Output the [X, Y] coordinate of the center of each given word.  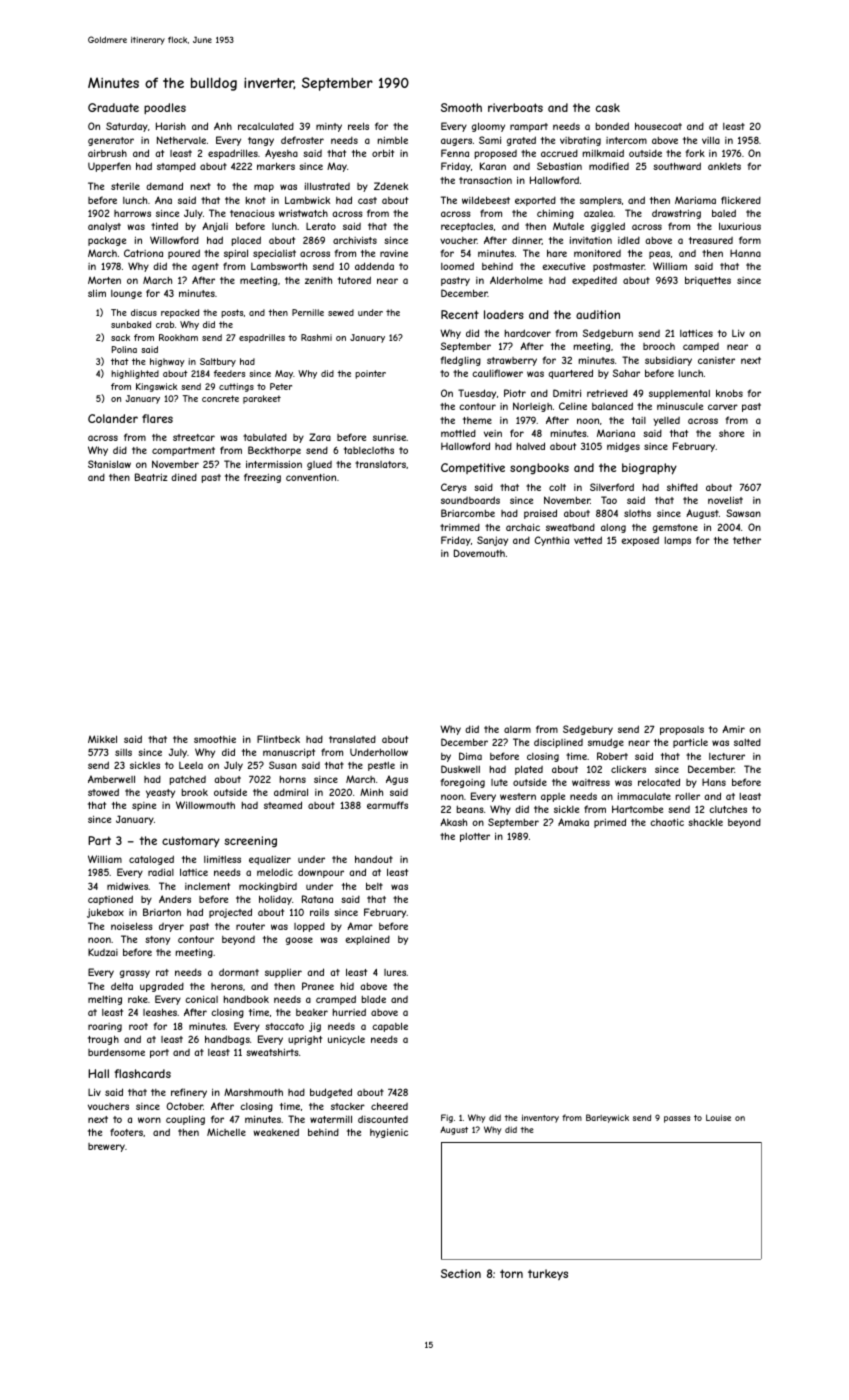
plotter [475, 837]
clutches [728, 809]
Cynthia [551, 541]
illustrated [327, 186]
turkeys [548, 1274]
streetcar [194, 437]
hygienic [389, 1133]
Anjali [215, 227]
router [250, 926]
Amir [733, 729]
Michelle [226, 1132]
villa [711, 140]
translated [352, 739]
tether [747, 540]
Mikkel [102, 739]
